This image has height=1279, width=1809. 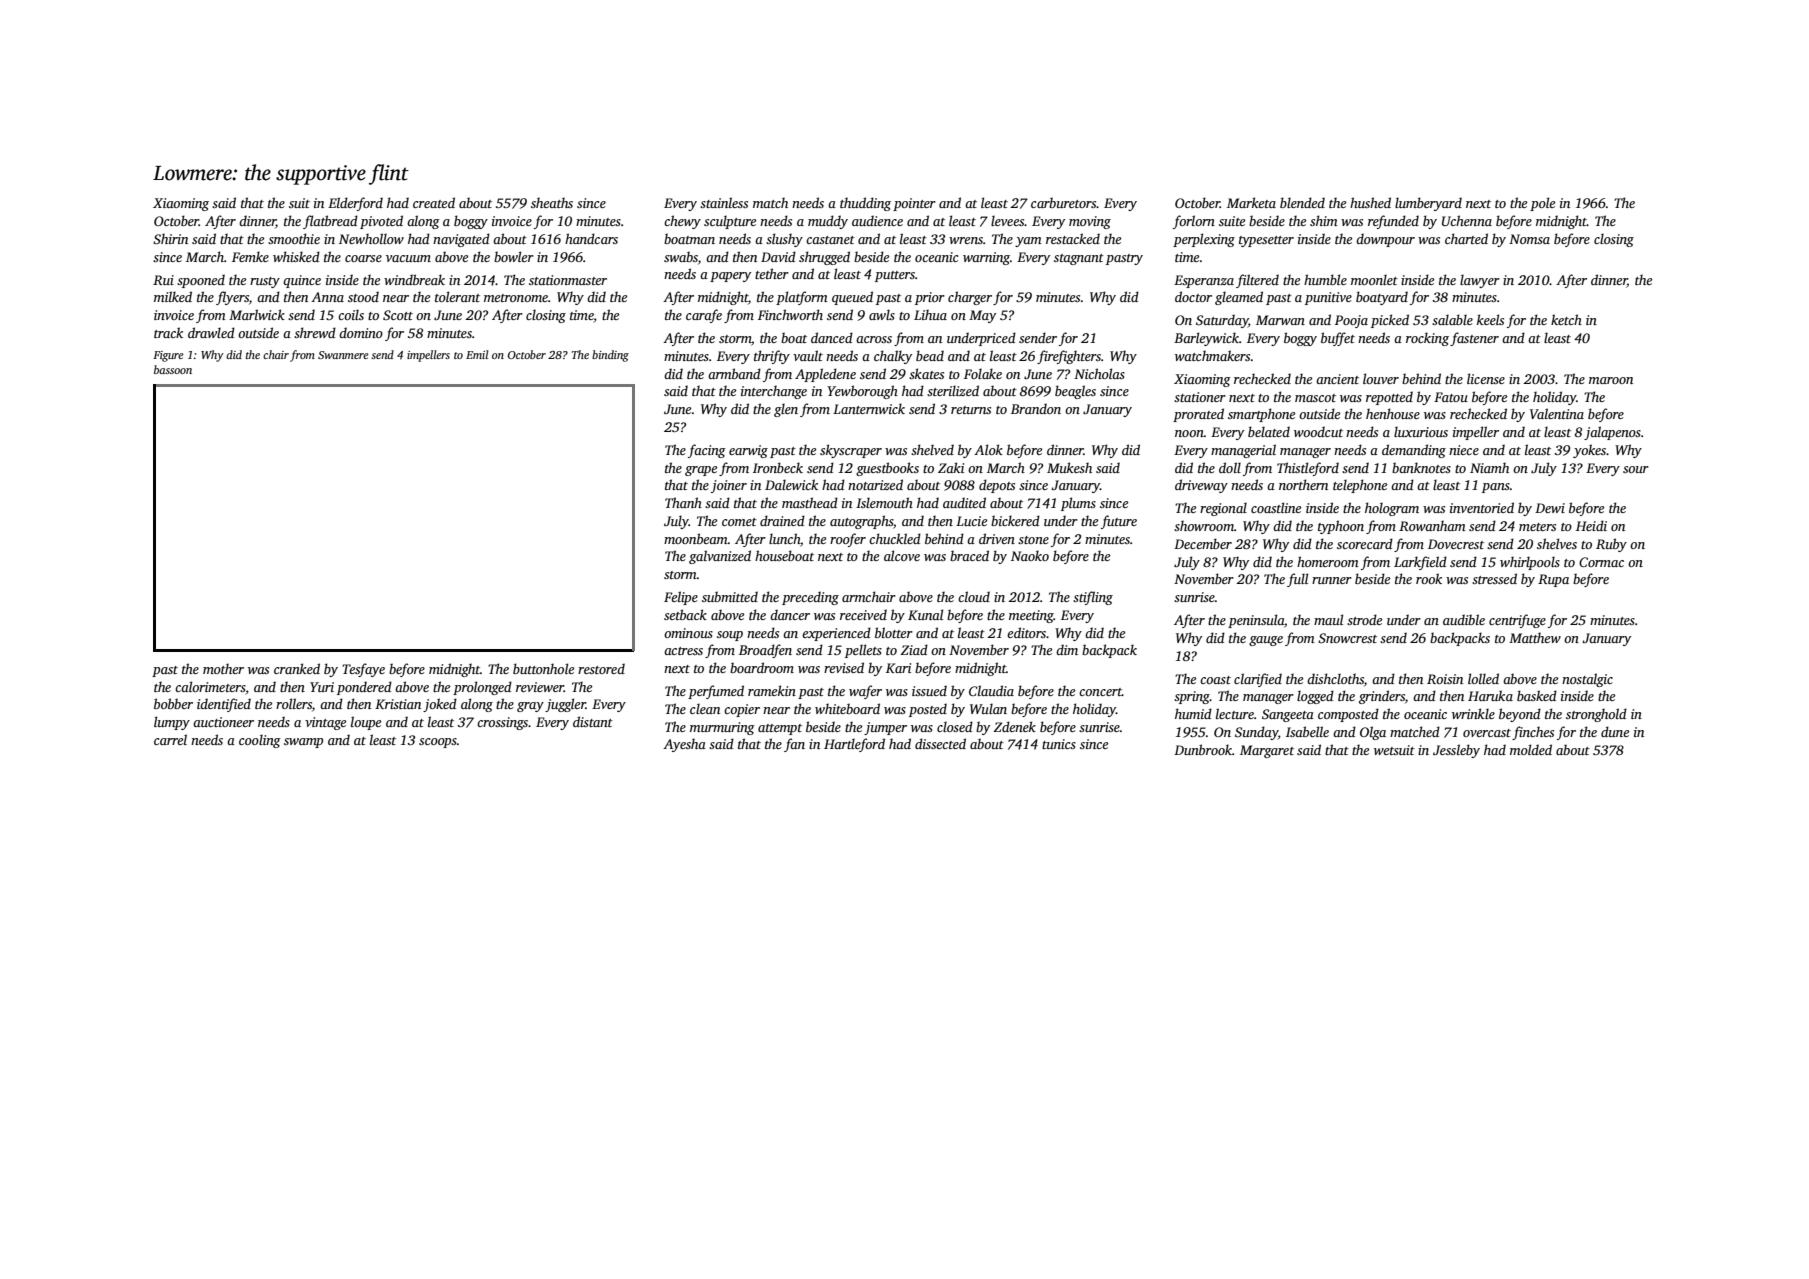 I want to click on Dewi, so click(x=1550, y=508).
